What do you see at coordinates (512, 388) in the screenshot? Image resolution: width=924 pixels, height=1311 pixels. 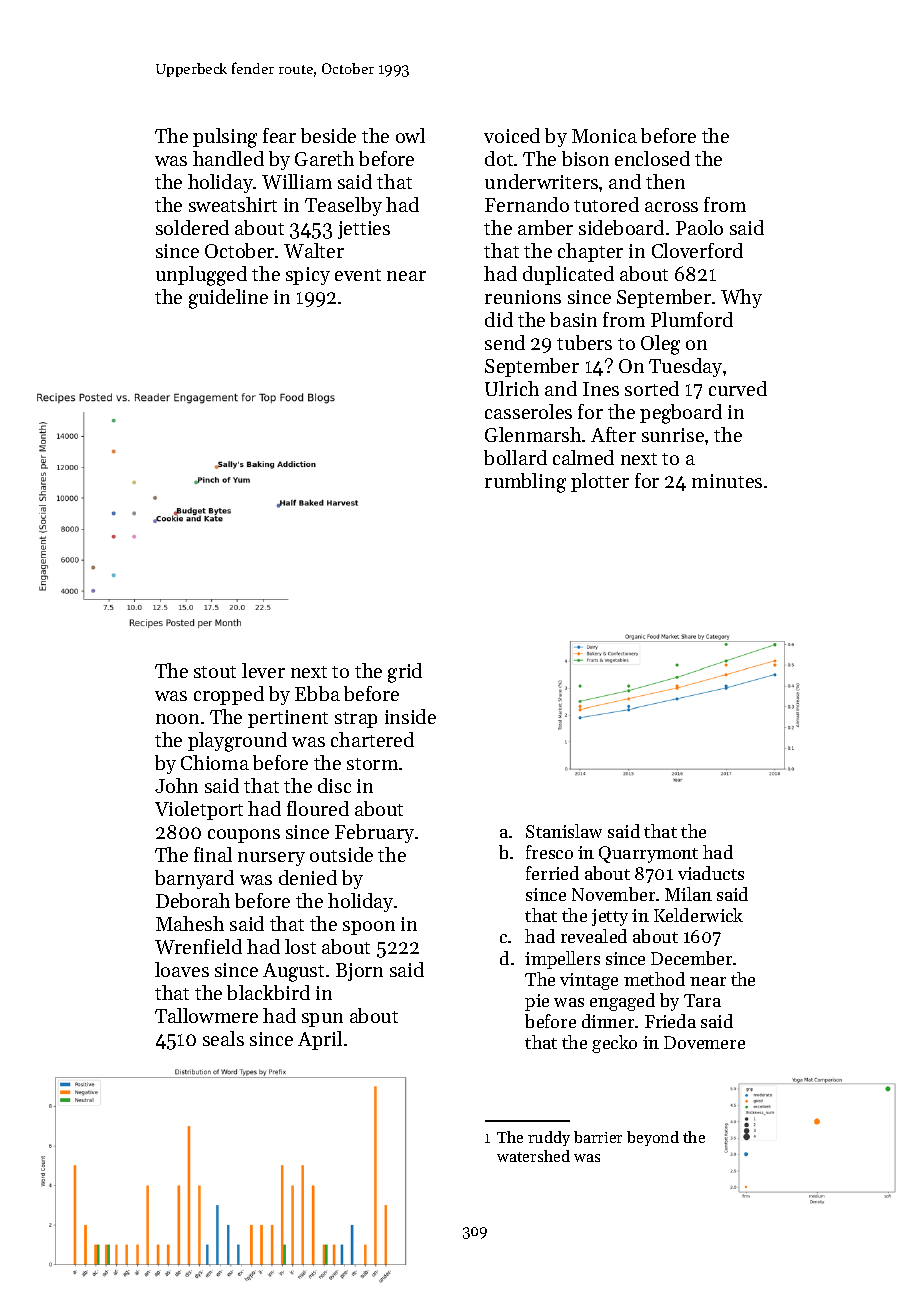 I see `Ulrich` at bounding box center [512, 388].
